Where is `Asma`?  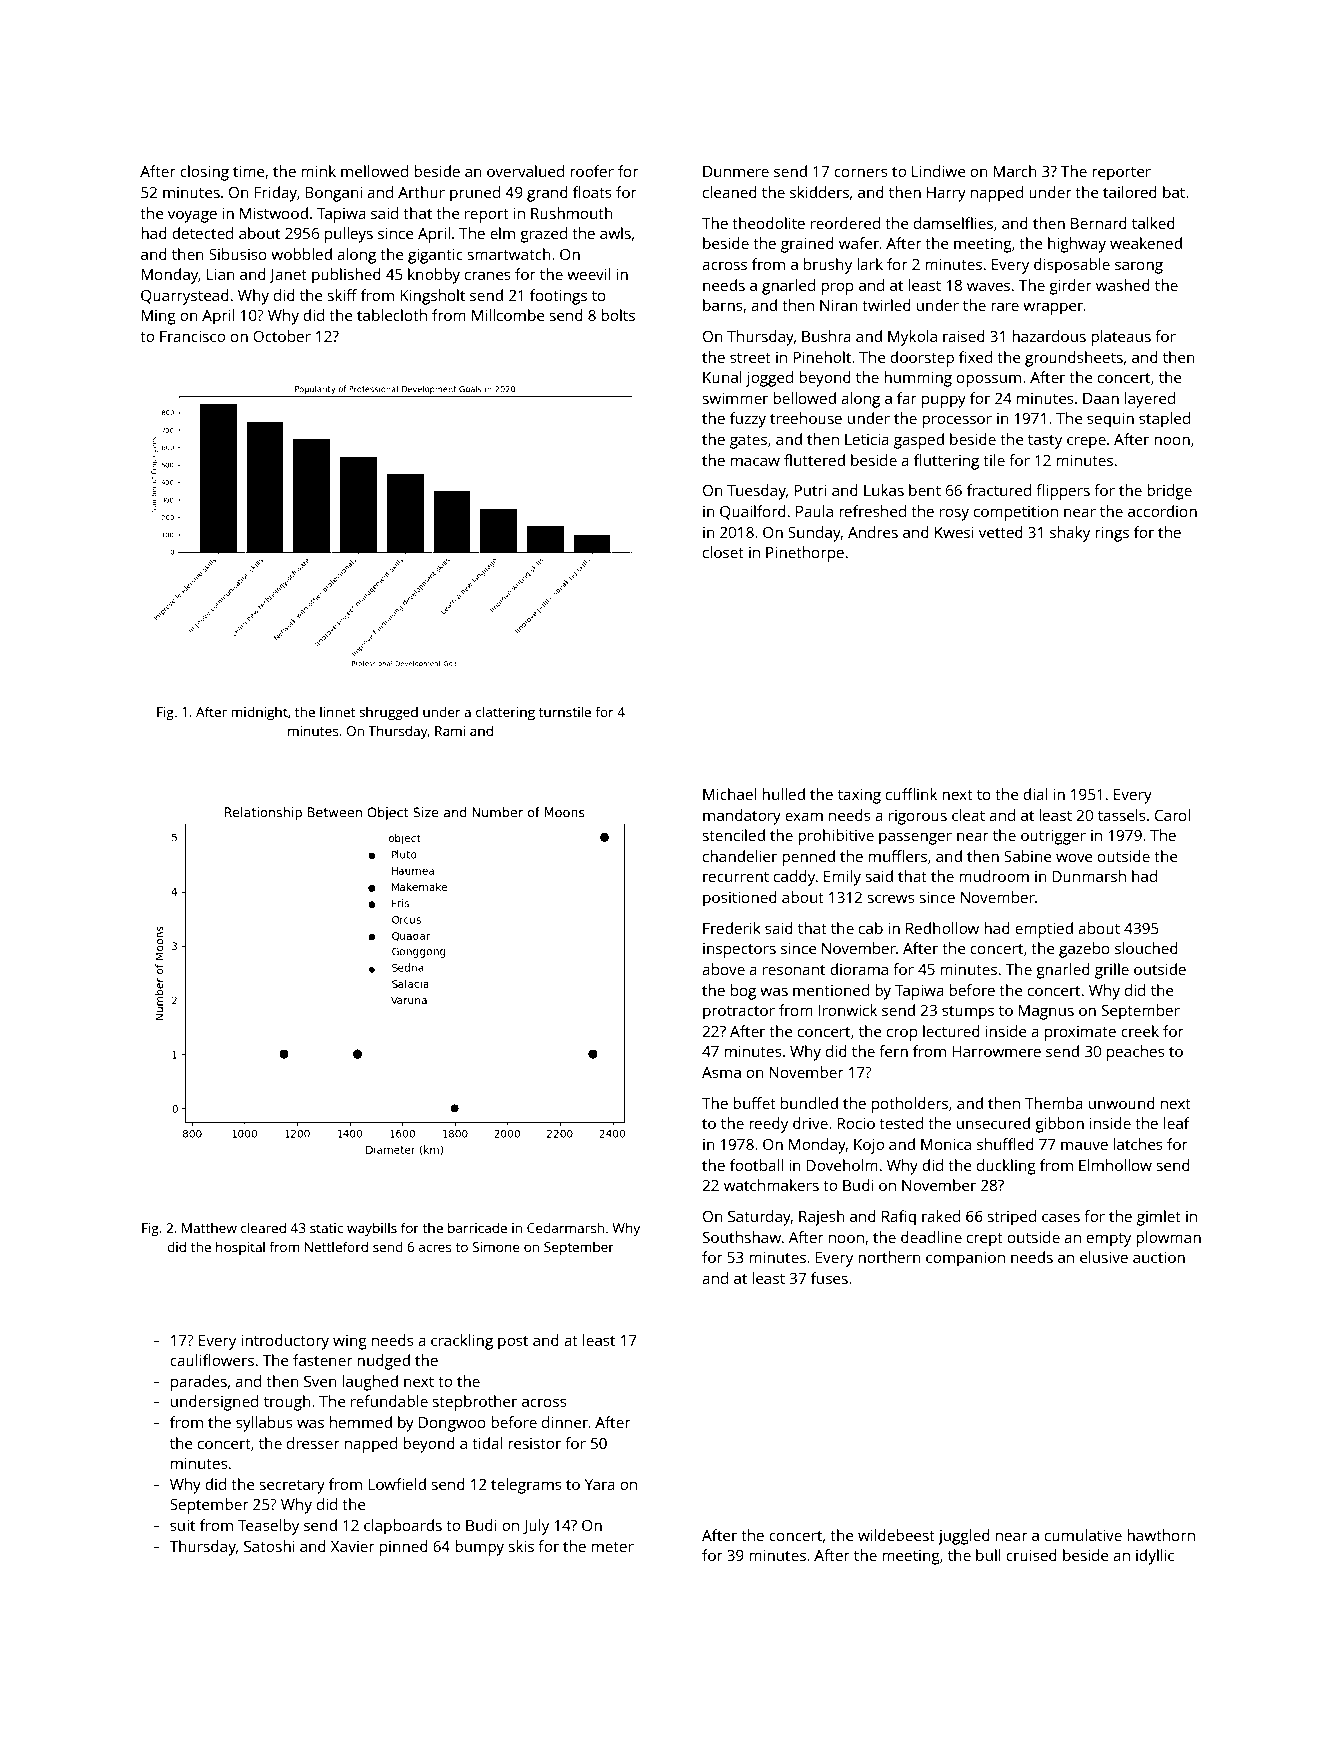
Asma is located at coordinates (721, 1072).
